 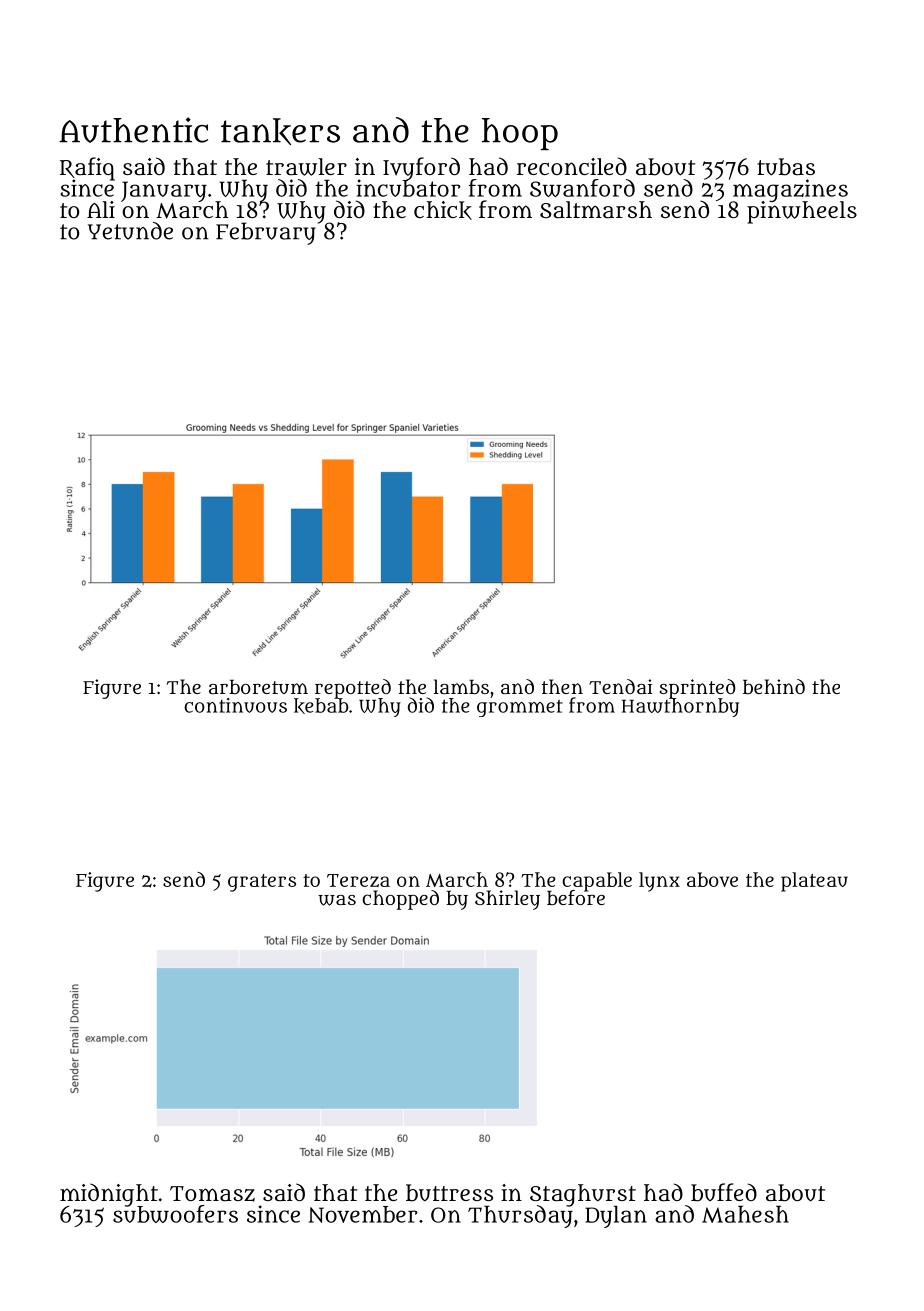 I want to click on Yetunde, so click(x=130, y=231).
